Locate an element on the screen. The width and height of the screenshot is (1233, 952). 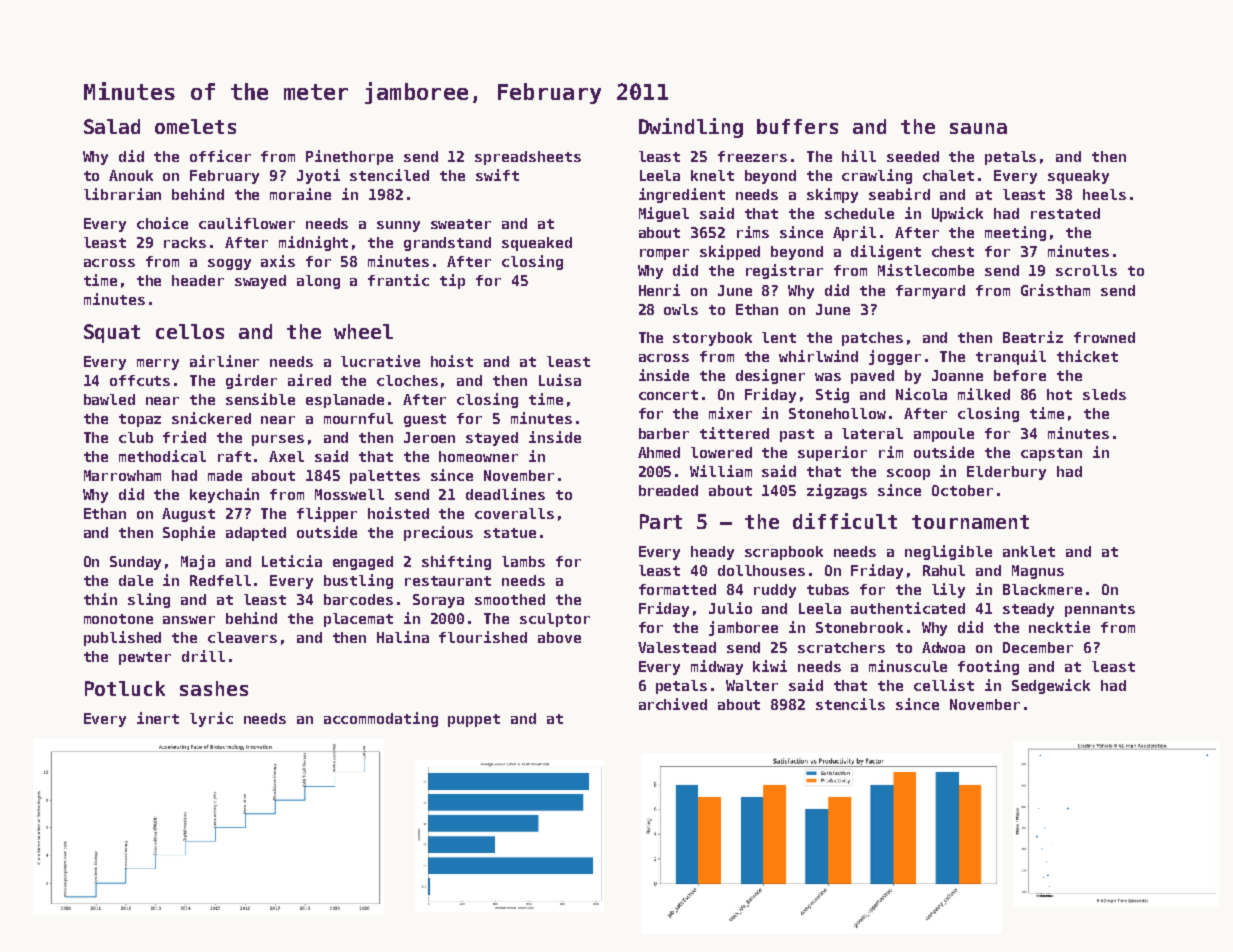
Beatriz is located at coordinates (1033, 337).
